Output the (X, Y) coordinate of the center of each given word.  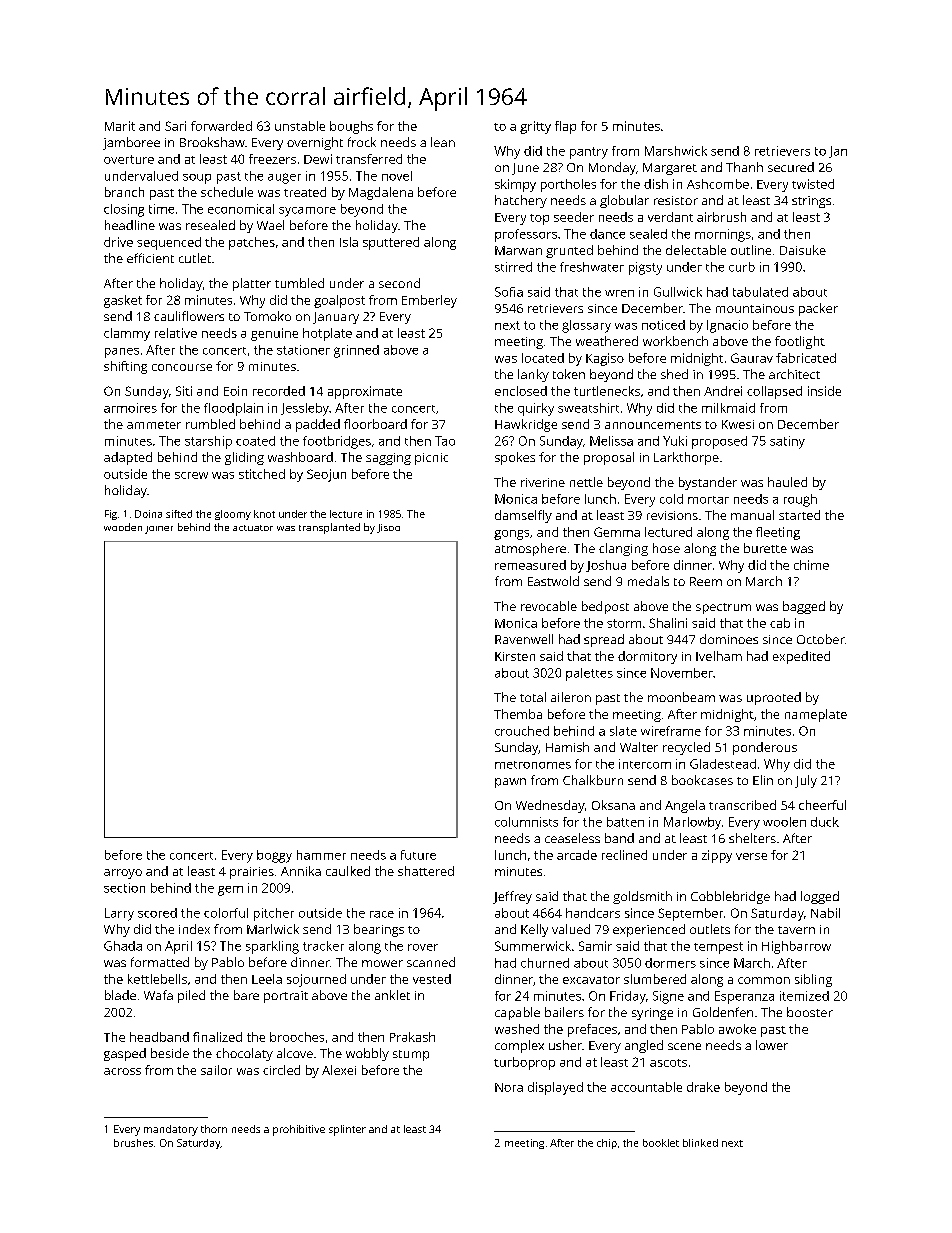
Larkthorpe (686, 458)
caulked (348, 871)
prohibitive (299, 1130)
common (764, 980)
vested (432, 979)
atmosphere (530, 549)
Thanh (744, 167)
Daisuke (803, 250)
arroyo (123, 874)
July (806, 781)
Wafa (158, 995)
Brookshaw (212, 142)
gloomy (233, 515)
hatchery (521, 201)
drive (118, 242)
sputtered (391, 243)
